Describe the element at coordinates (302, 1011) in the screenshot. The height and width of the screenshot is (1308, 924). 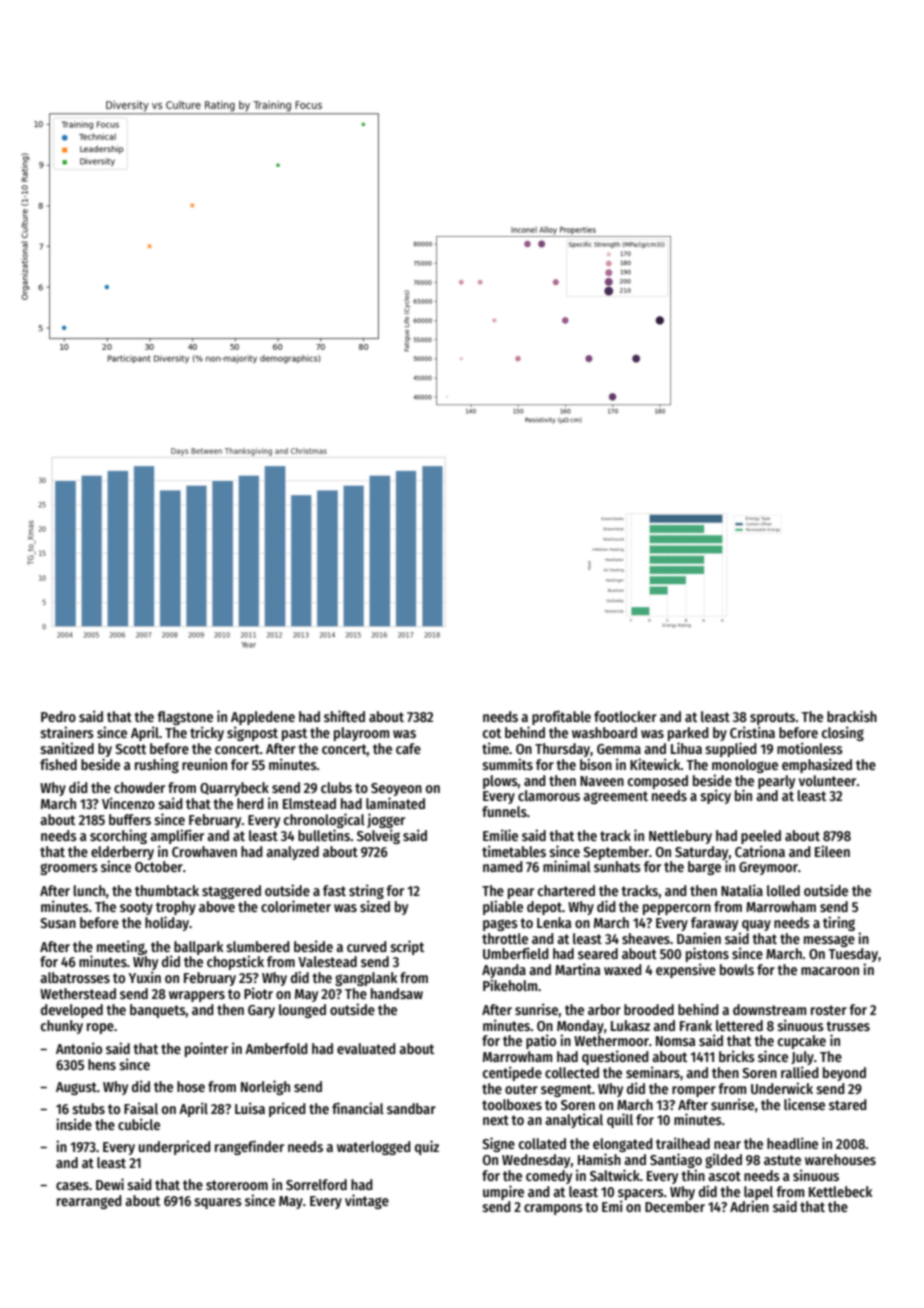
I see `lounged` at that location.
